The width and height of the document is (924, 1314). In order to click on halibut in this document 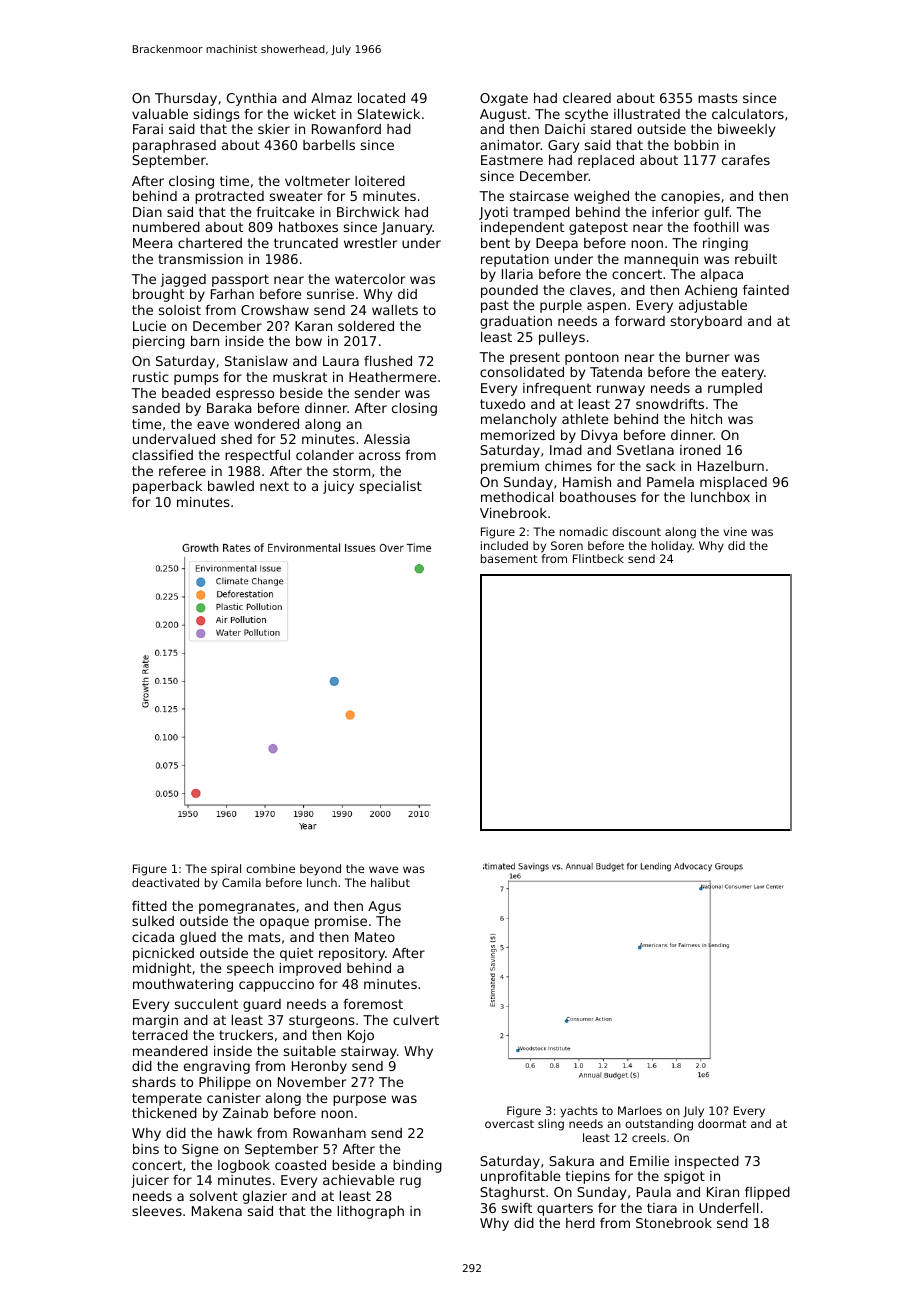, I will do `click(390, 882)`.
